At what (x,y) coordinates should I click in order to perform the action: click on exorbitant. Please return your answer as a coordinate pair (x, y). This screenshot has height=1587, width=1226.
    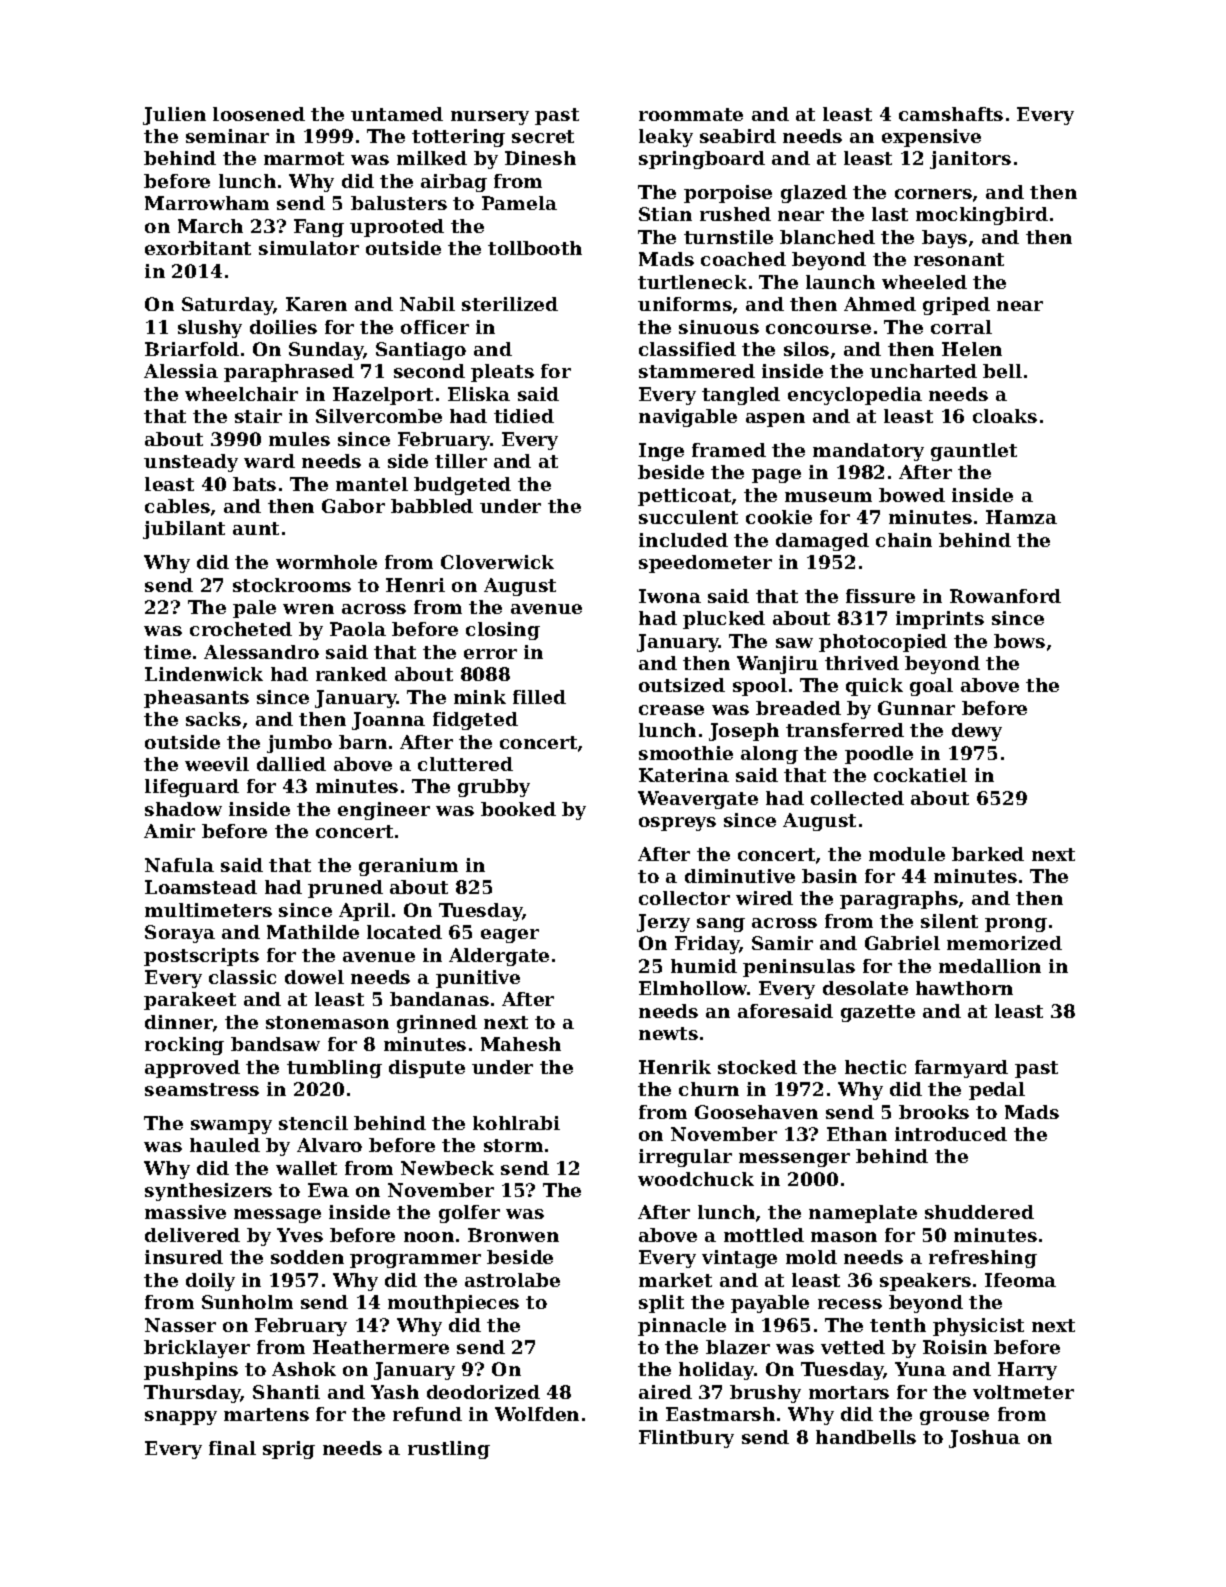
    Looking at the image, I should click on (198, 248).
